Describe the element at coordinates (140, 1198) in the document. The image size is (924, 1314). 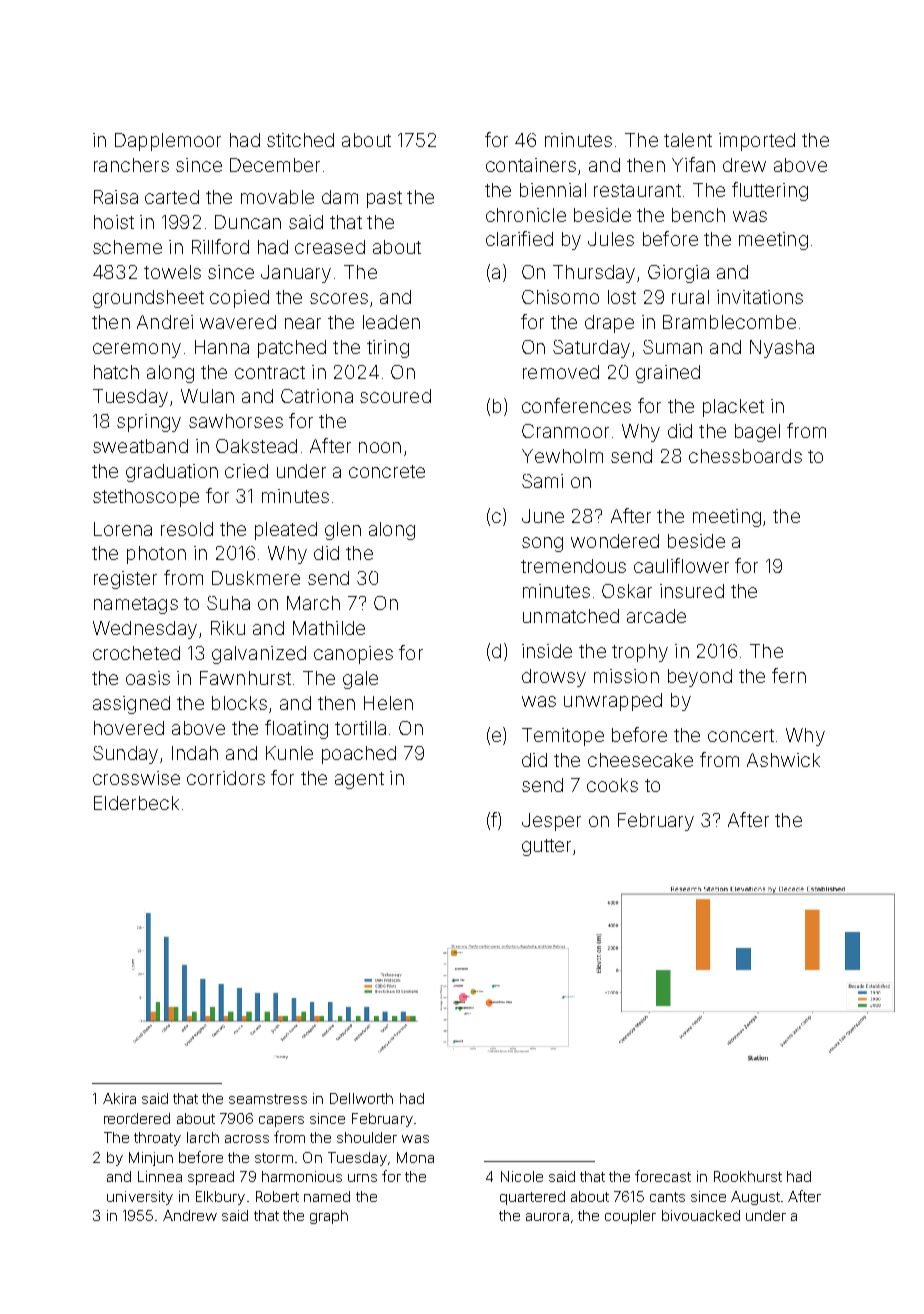
I see `university` at that location.
